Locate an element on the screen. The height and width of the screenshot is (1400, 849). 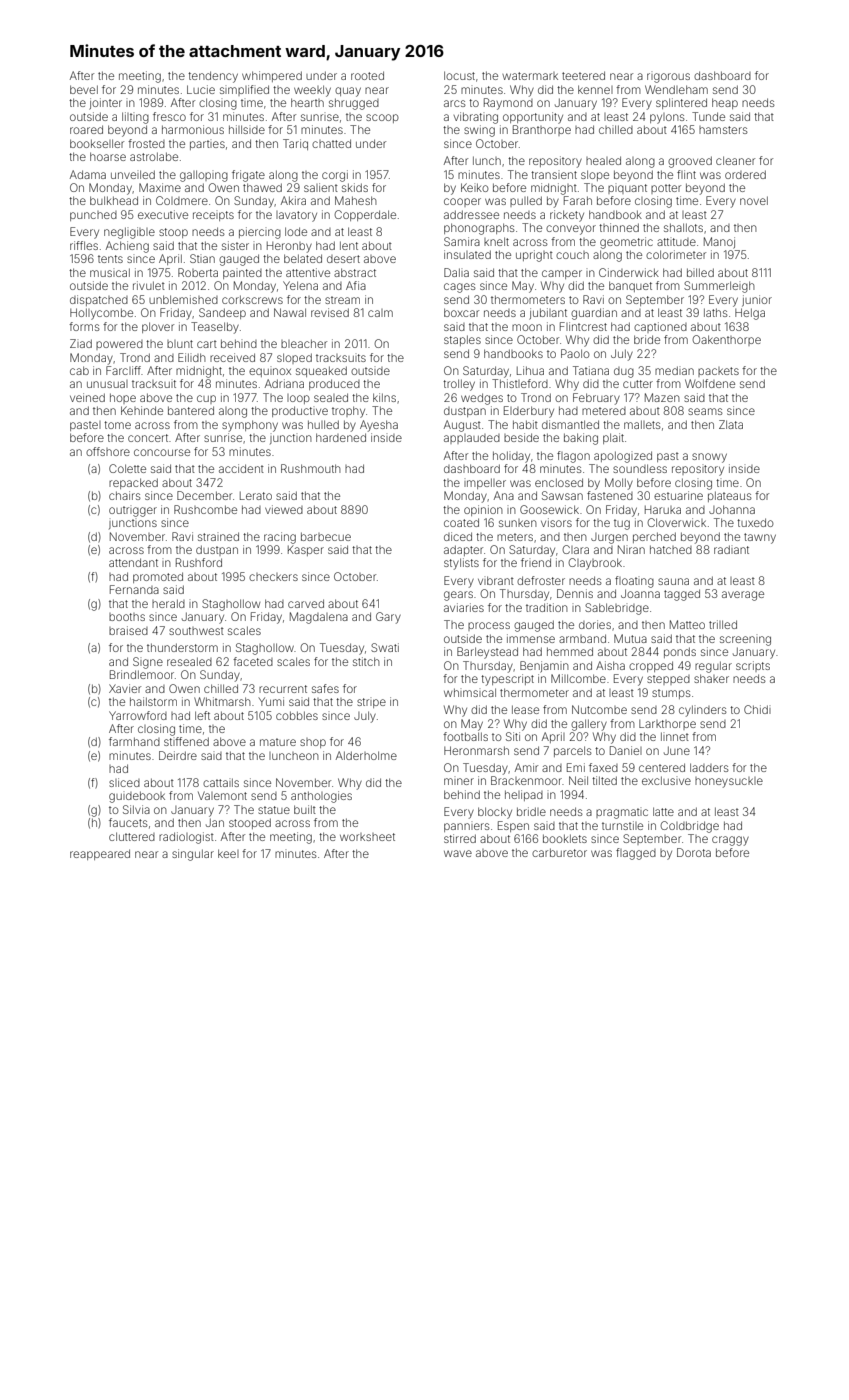
farmhand is located at coordinates (134, 741).
